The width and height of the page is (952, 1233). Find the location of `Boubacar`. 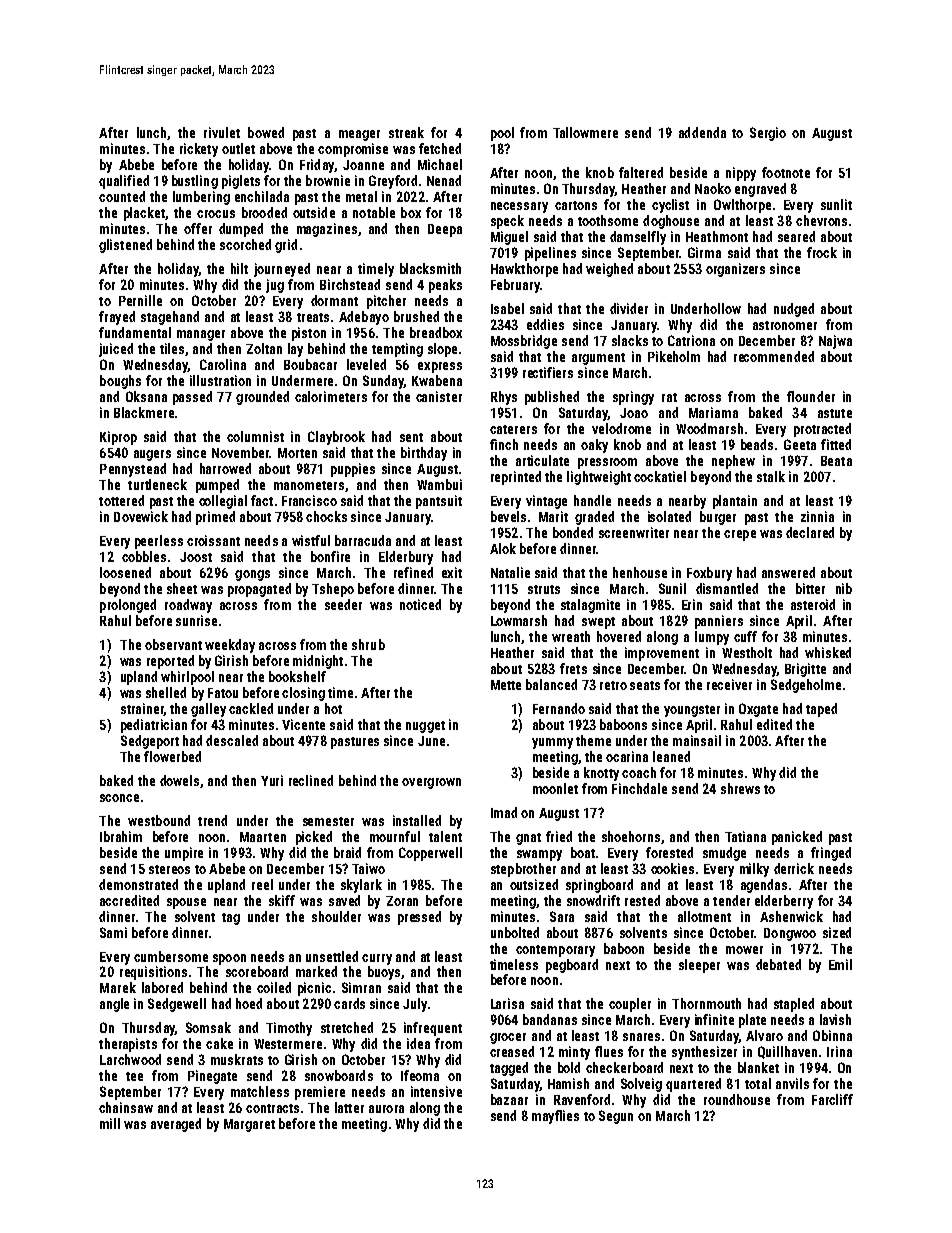

Boubacar is located at coordinates (310, 364).
